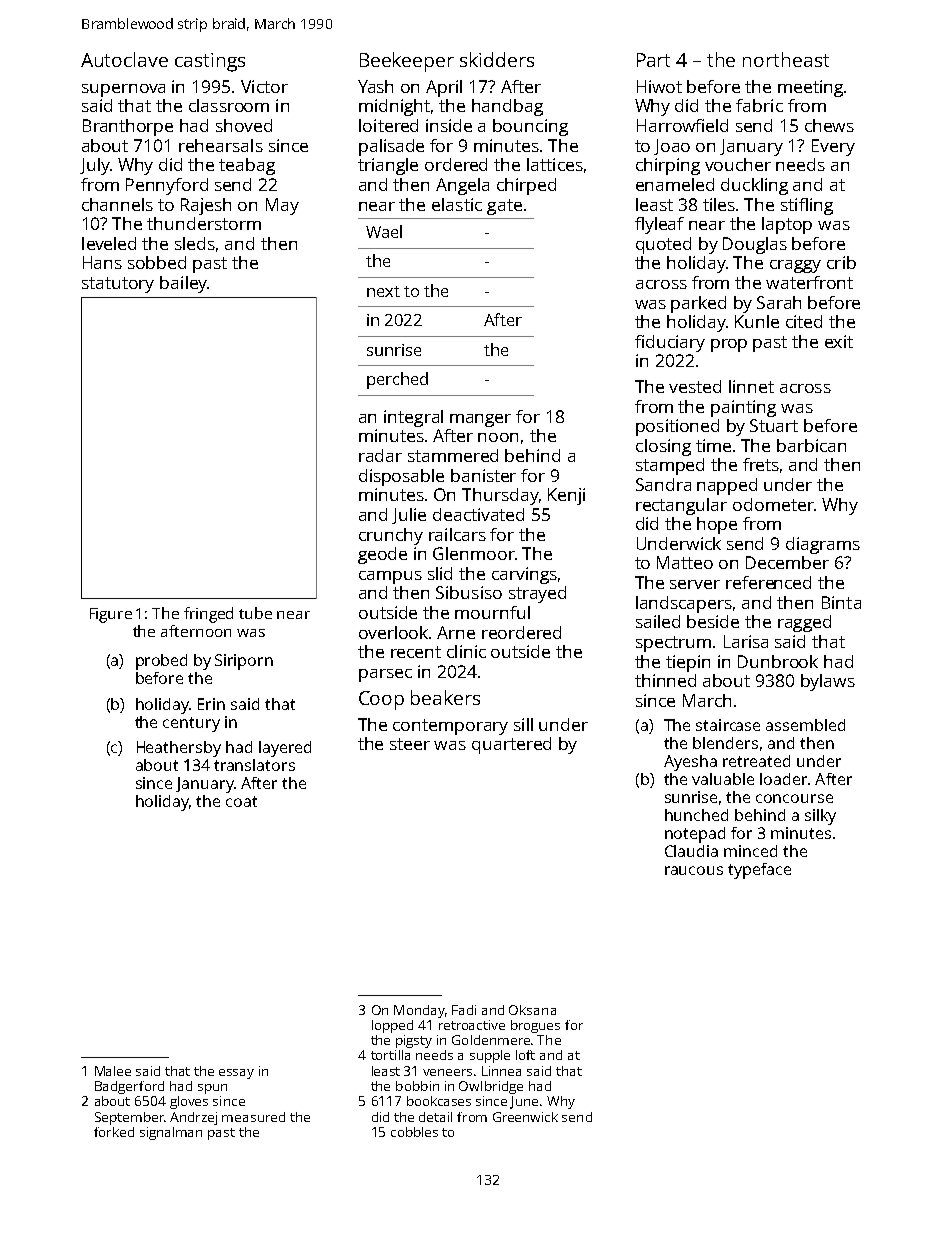  I want to click on signalman, so click(171, 1133).
